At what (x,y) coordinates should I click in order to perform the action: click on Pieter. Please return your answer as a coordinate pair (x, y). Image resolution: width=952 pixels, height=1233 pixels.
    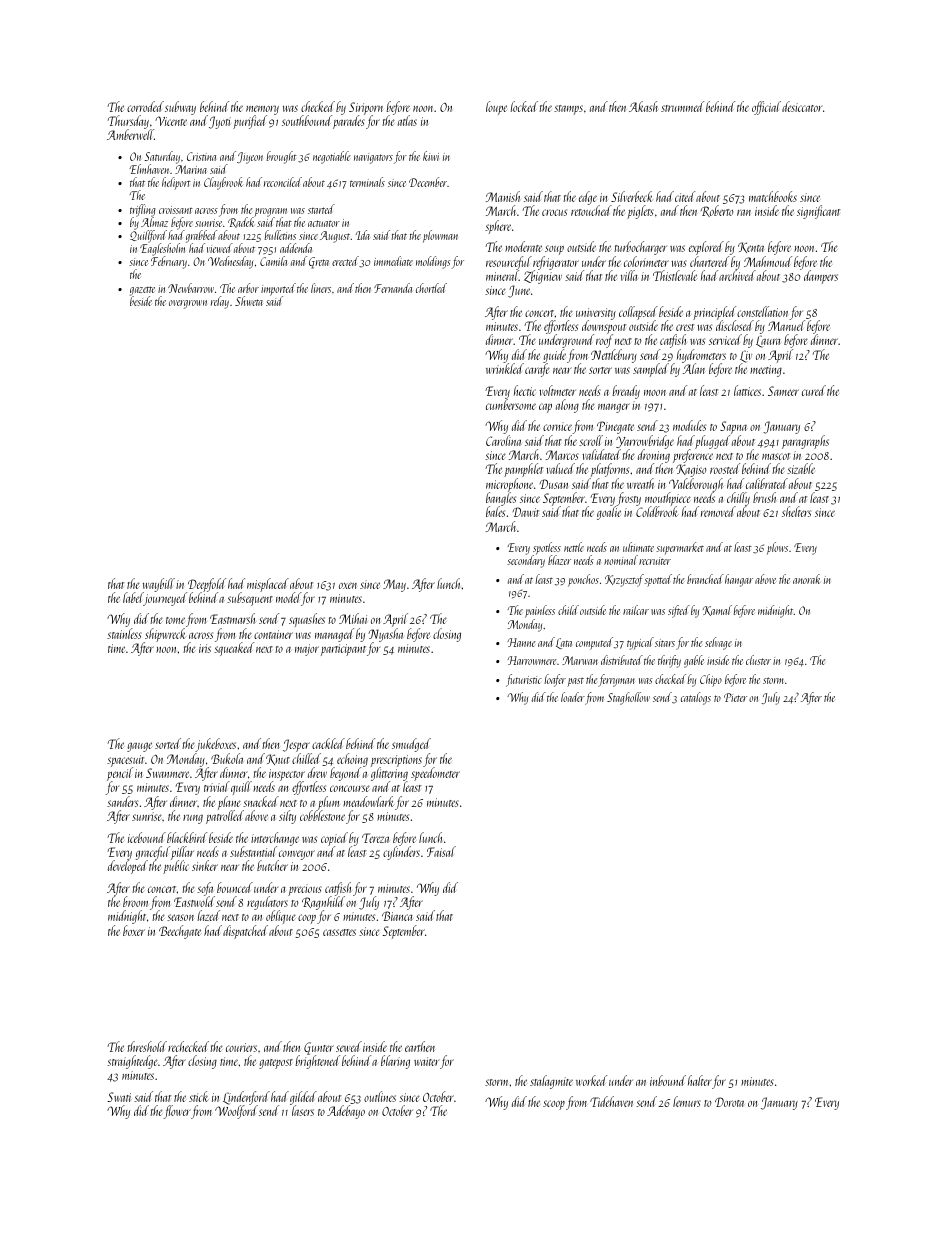
    Looking at the image, I should click on (735, 697).
